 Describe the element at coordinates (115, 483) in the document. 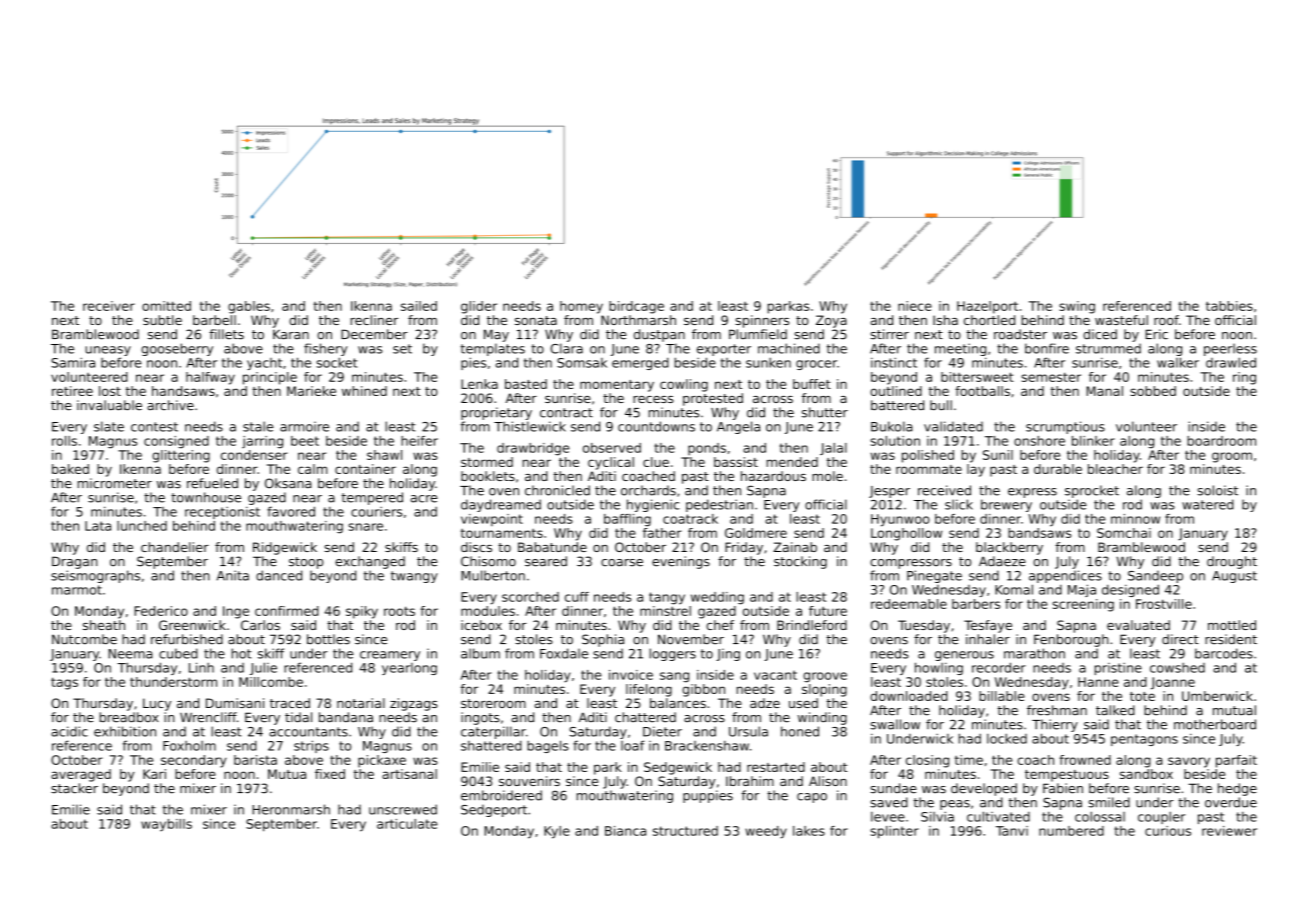

I see `micrometer` at that location.
